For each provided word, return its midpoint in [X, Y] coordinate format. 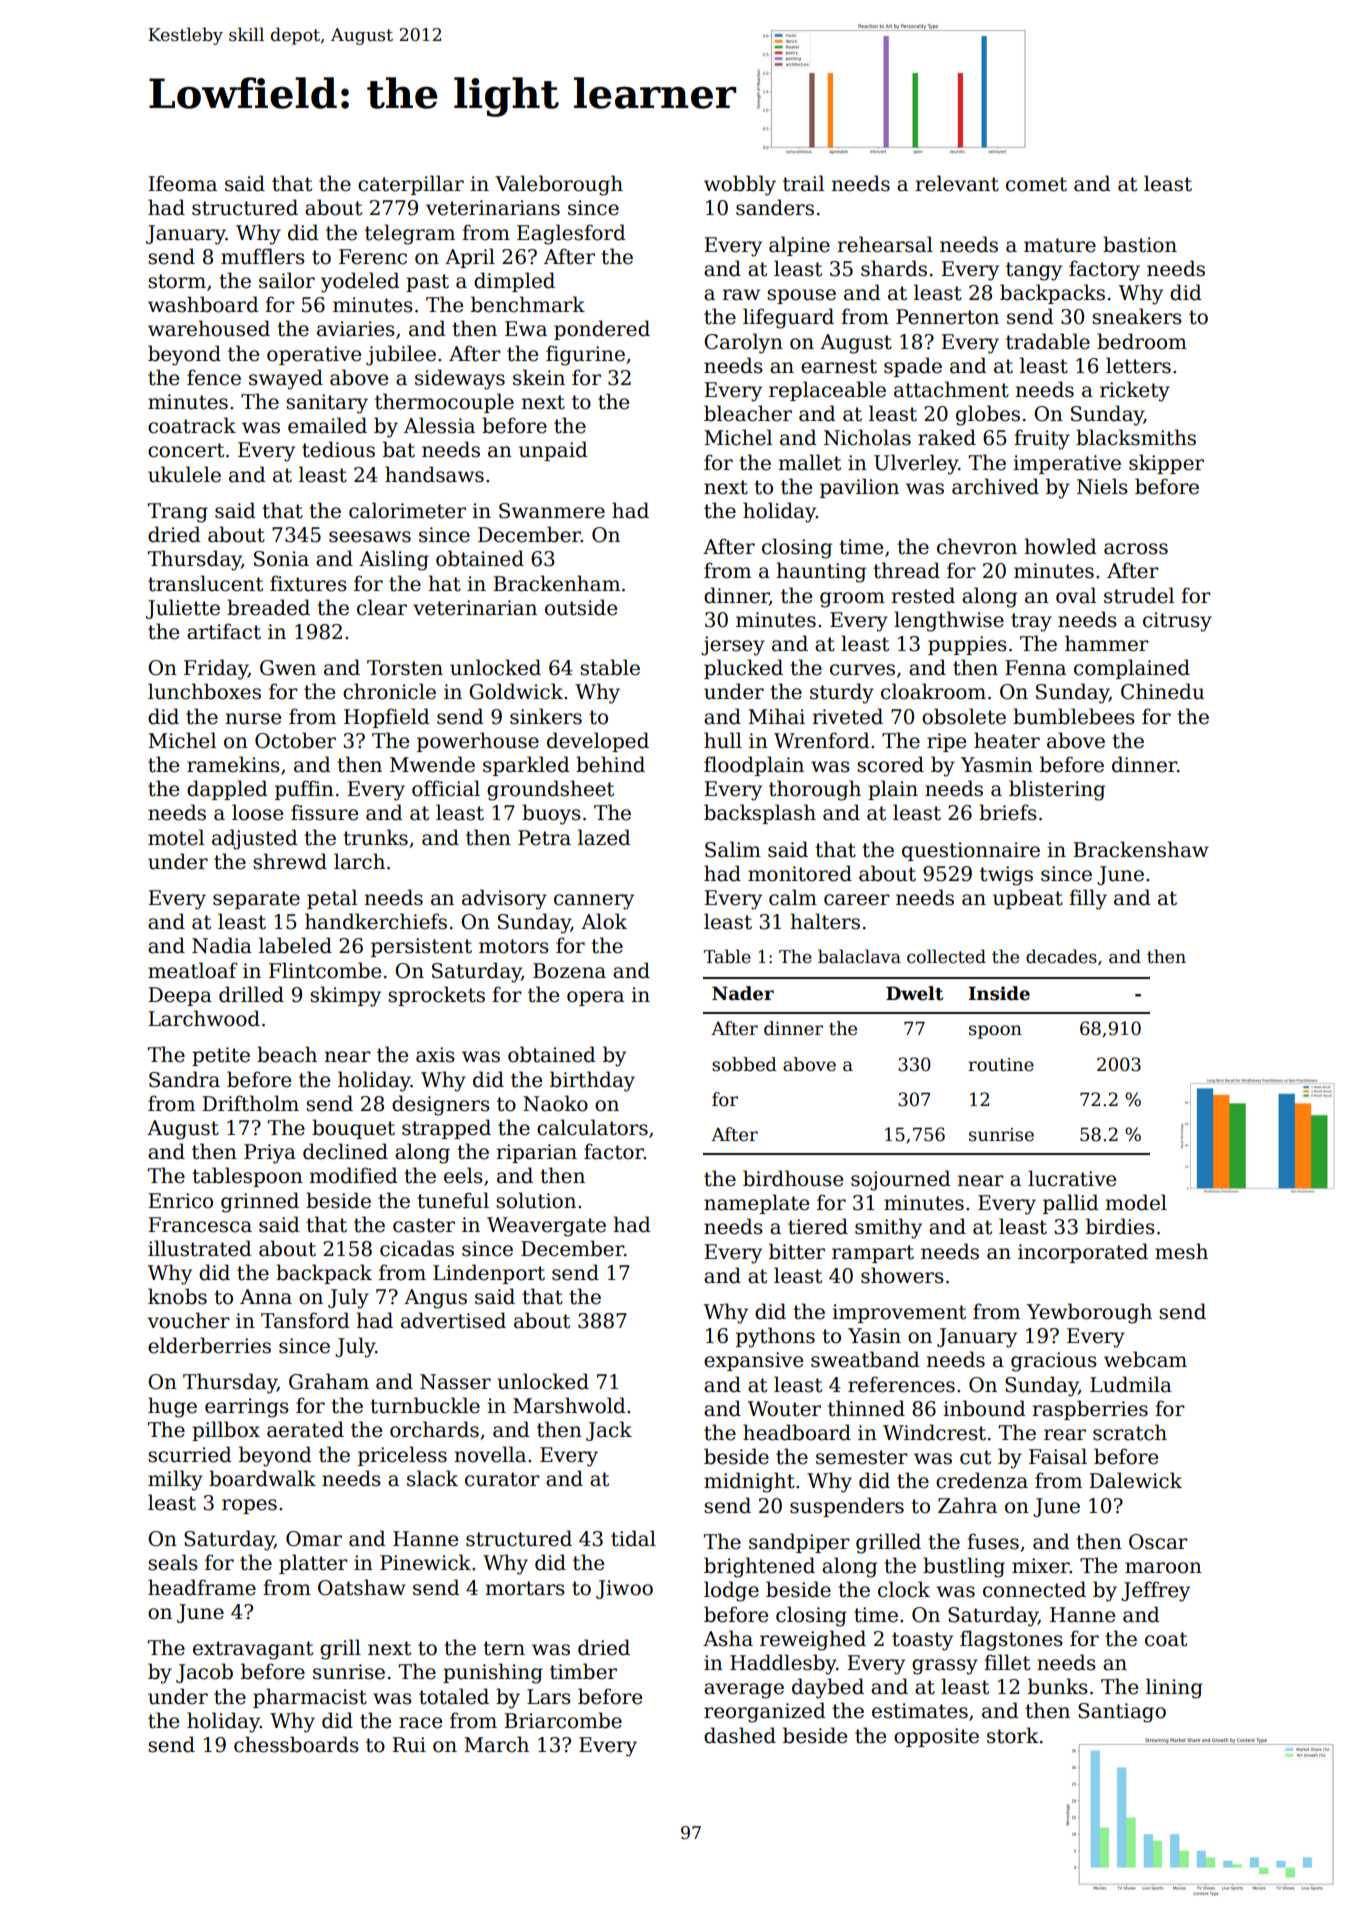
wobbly [740, 185]
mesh [1181, 1251]
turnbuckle [425, 1405]
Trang [178, 513]
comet [1036, 184]
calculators [592, 1127]
